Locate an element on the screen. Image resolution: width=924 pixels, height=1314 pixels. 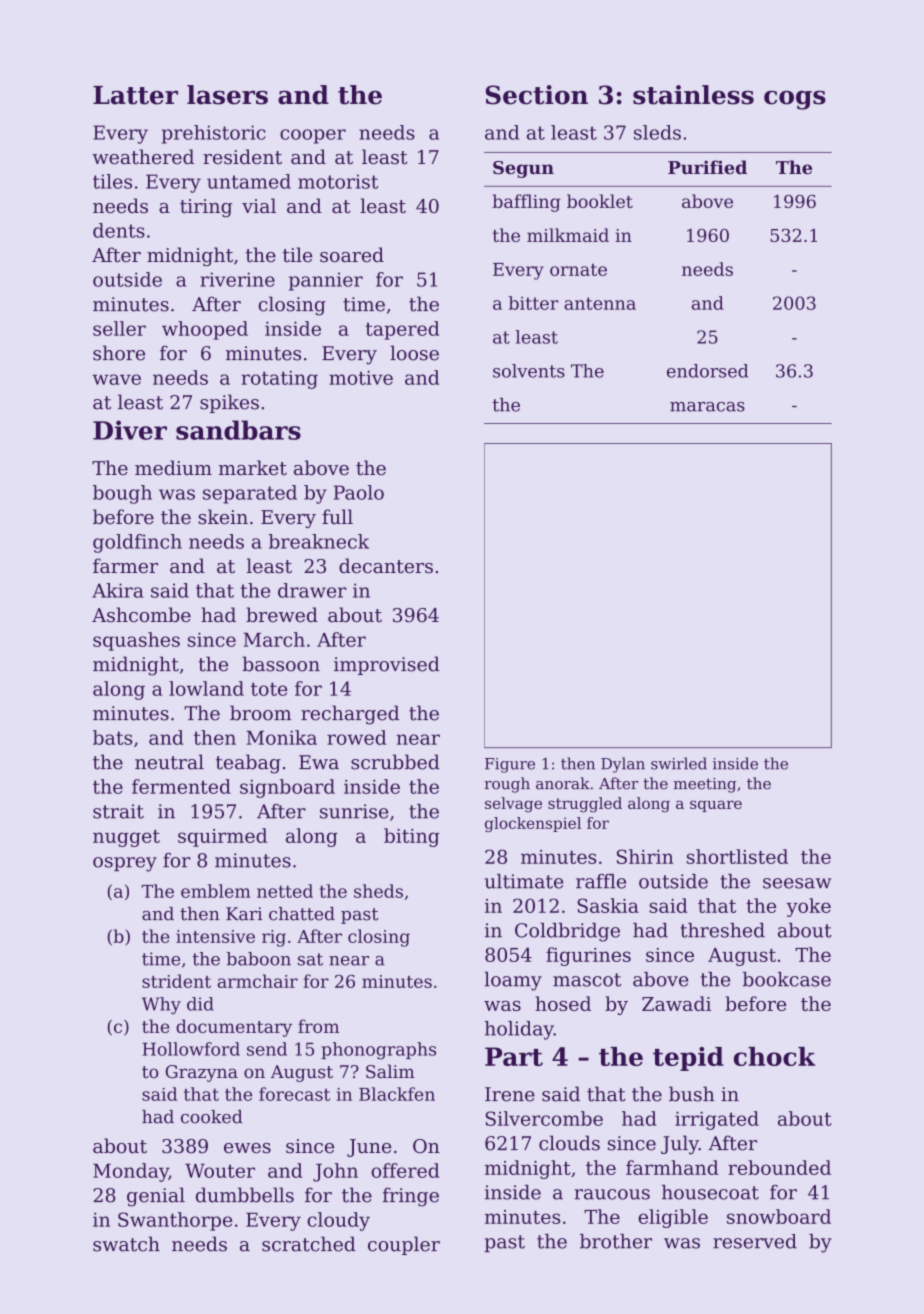
did is located at coordinates (200, 1004).
